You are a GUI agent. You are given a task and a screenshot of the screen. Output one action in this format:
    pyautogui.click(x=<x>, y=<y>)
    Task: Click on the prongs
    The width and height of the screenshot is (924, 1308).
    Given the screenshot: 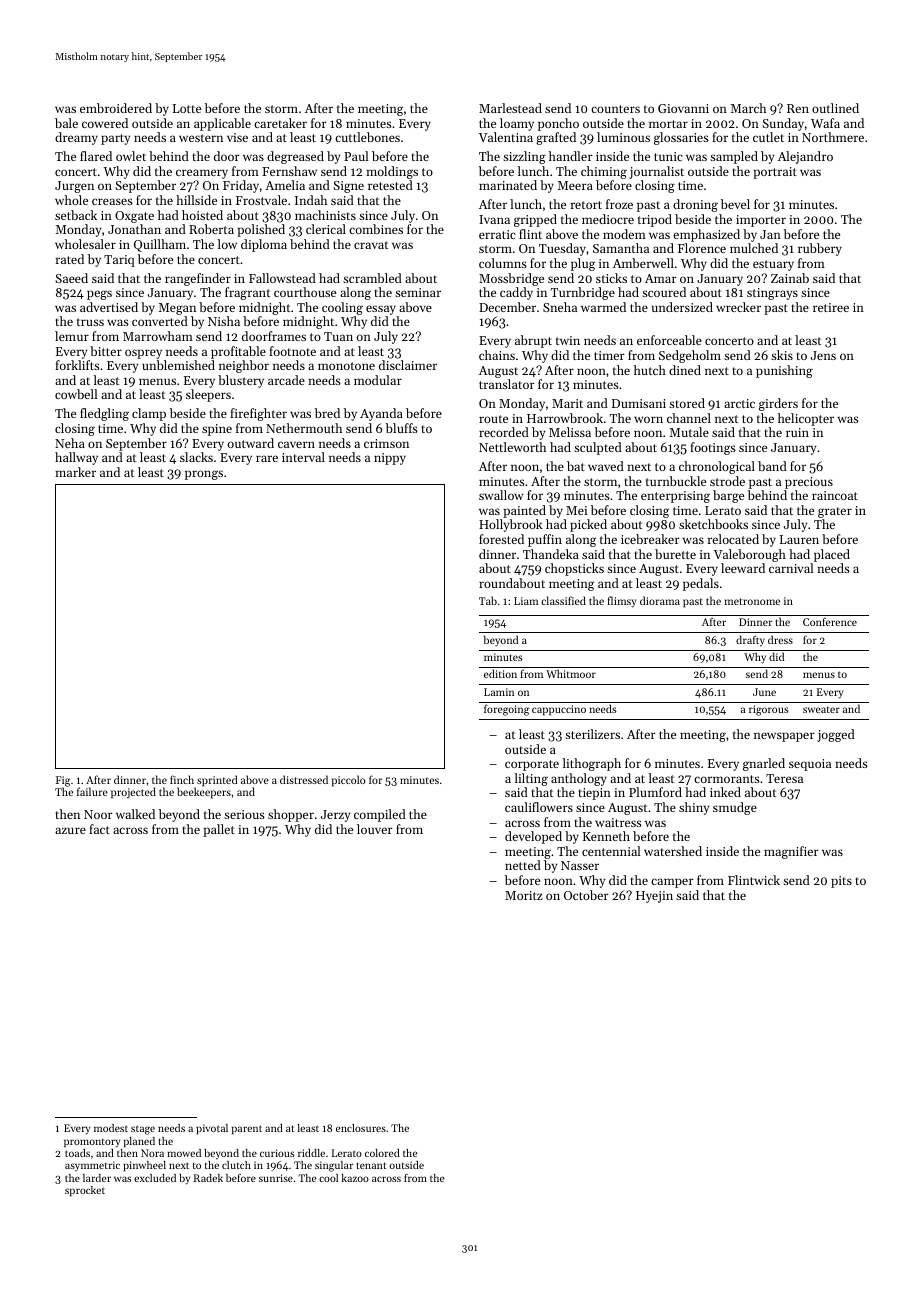 What is the action you would take?
    pyautogui.click(x=204, y=475)
